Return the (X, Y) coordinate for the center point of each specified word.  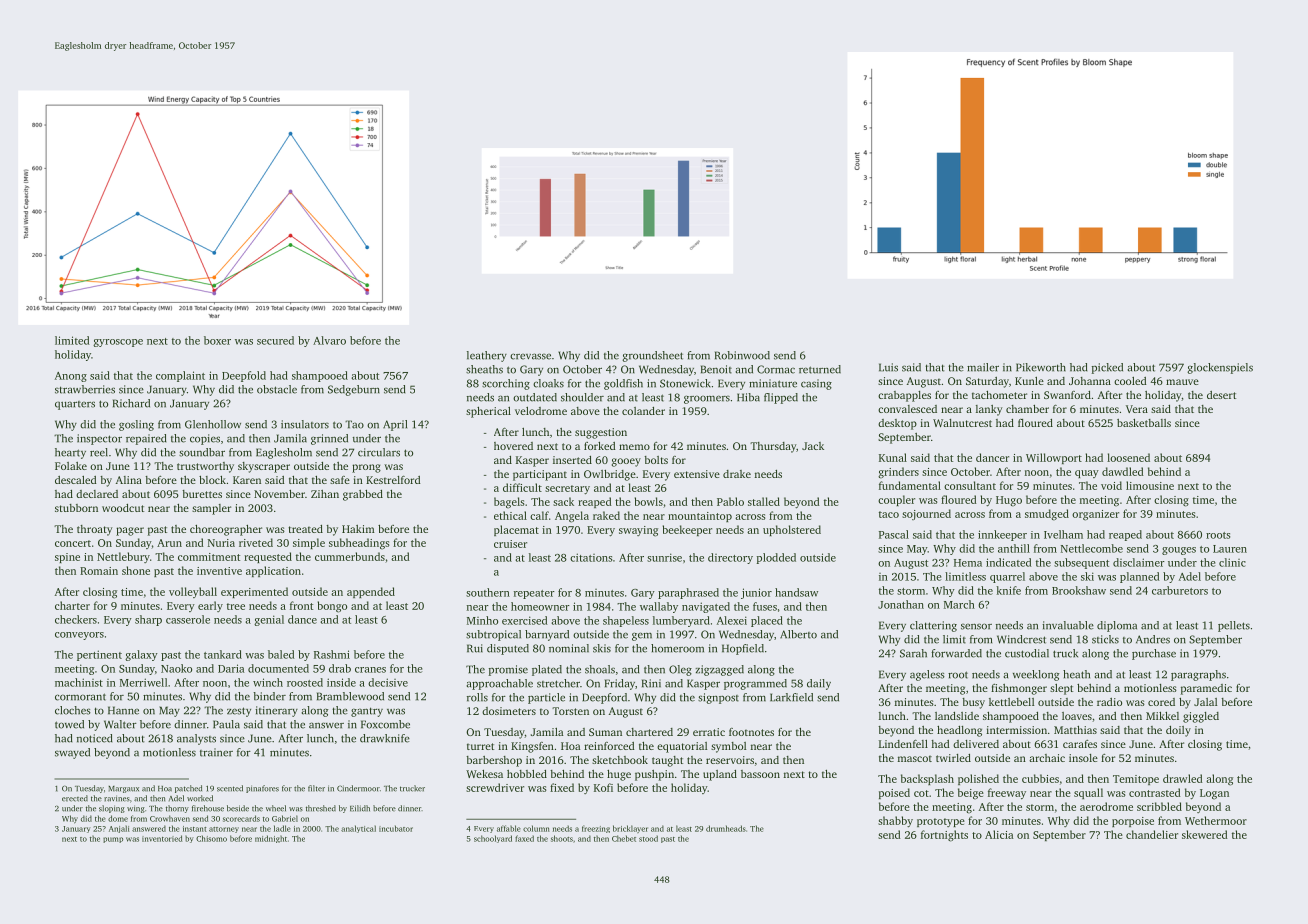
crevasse (530, 356)
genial (269, 620)
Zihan (325, 494)
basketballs (1144, 423)
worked (200, 798)
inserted (572, 460)
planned (1140, 577)
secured (275, 340)
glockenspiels (1220, 368)
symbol (728, 747)
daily (819, 684)
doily (1178, 731)
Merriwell (143, 682)
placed (767, 621)
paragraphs (1198, 675)
